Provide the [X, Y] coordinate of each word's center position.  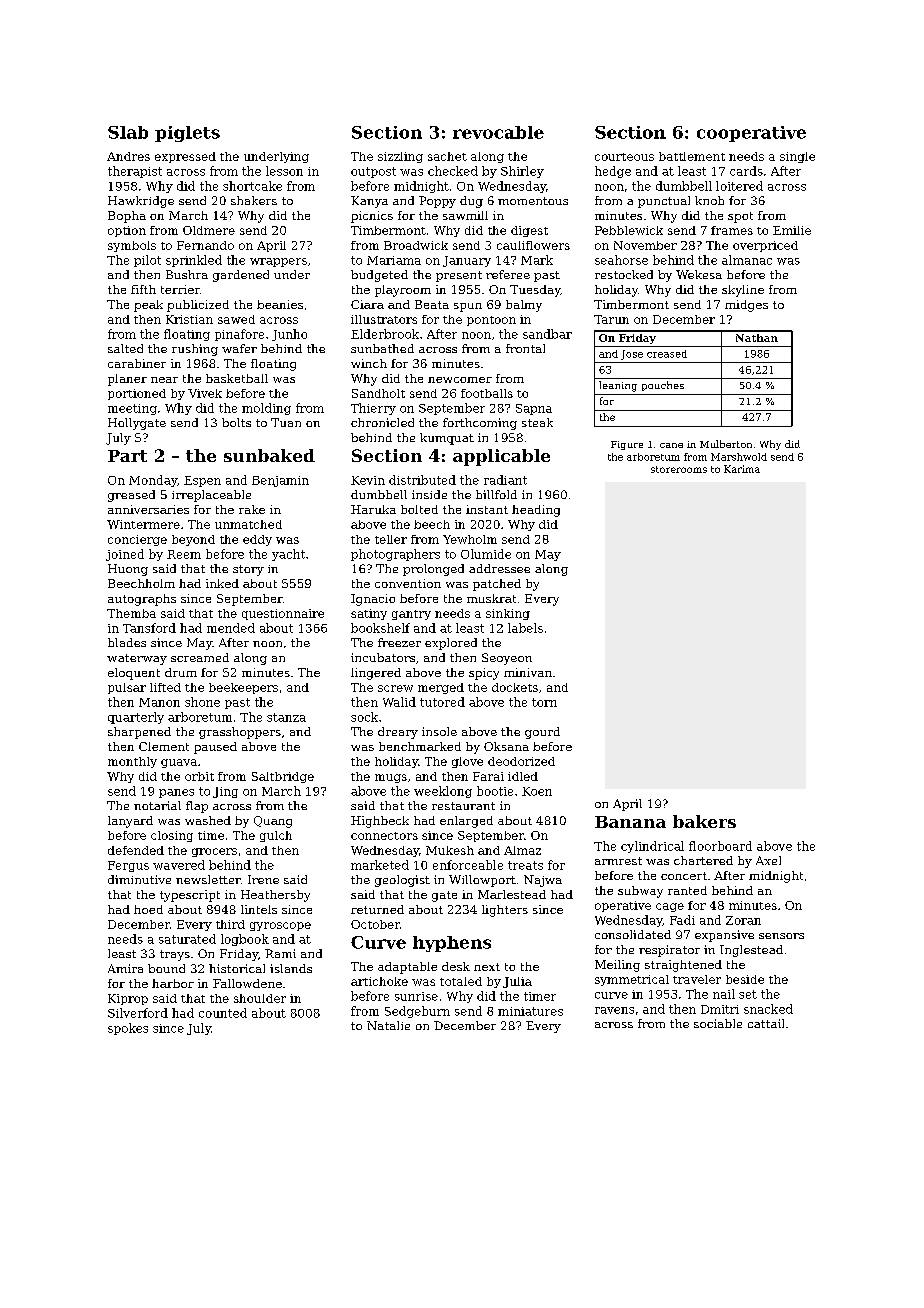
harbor [173, 983]
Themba [131, 613]
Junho [289, 335]
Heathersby [275, 896]
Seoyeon [507, 659]
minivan [528, 672]
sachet [447, 156]
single [797, 157]
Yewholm [470, 539]
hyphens [452, 944]
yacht [288, 555]
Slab [128, 132]
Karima [742, 469]
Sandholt [378, 393]
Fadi [682, 920]
